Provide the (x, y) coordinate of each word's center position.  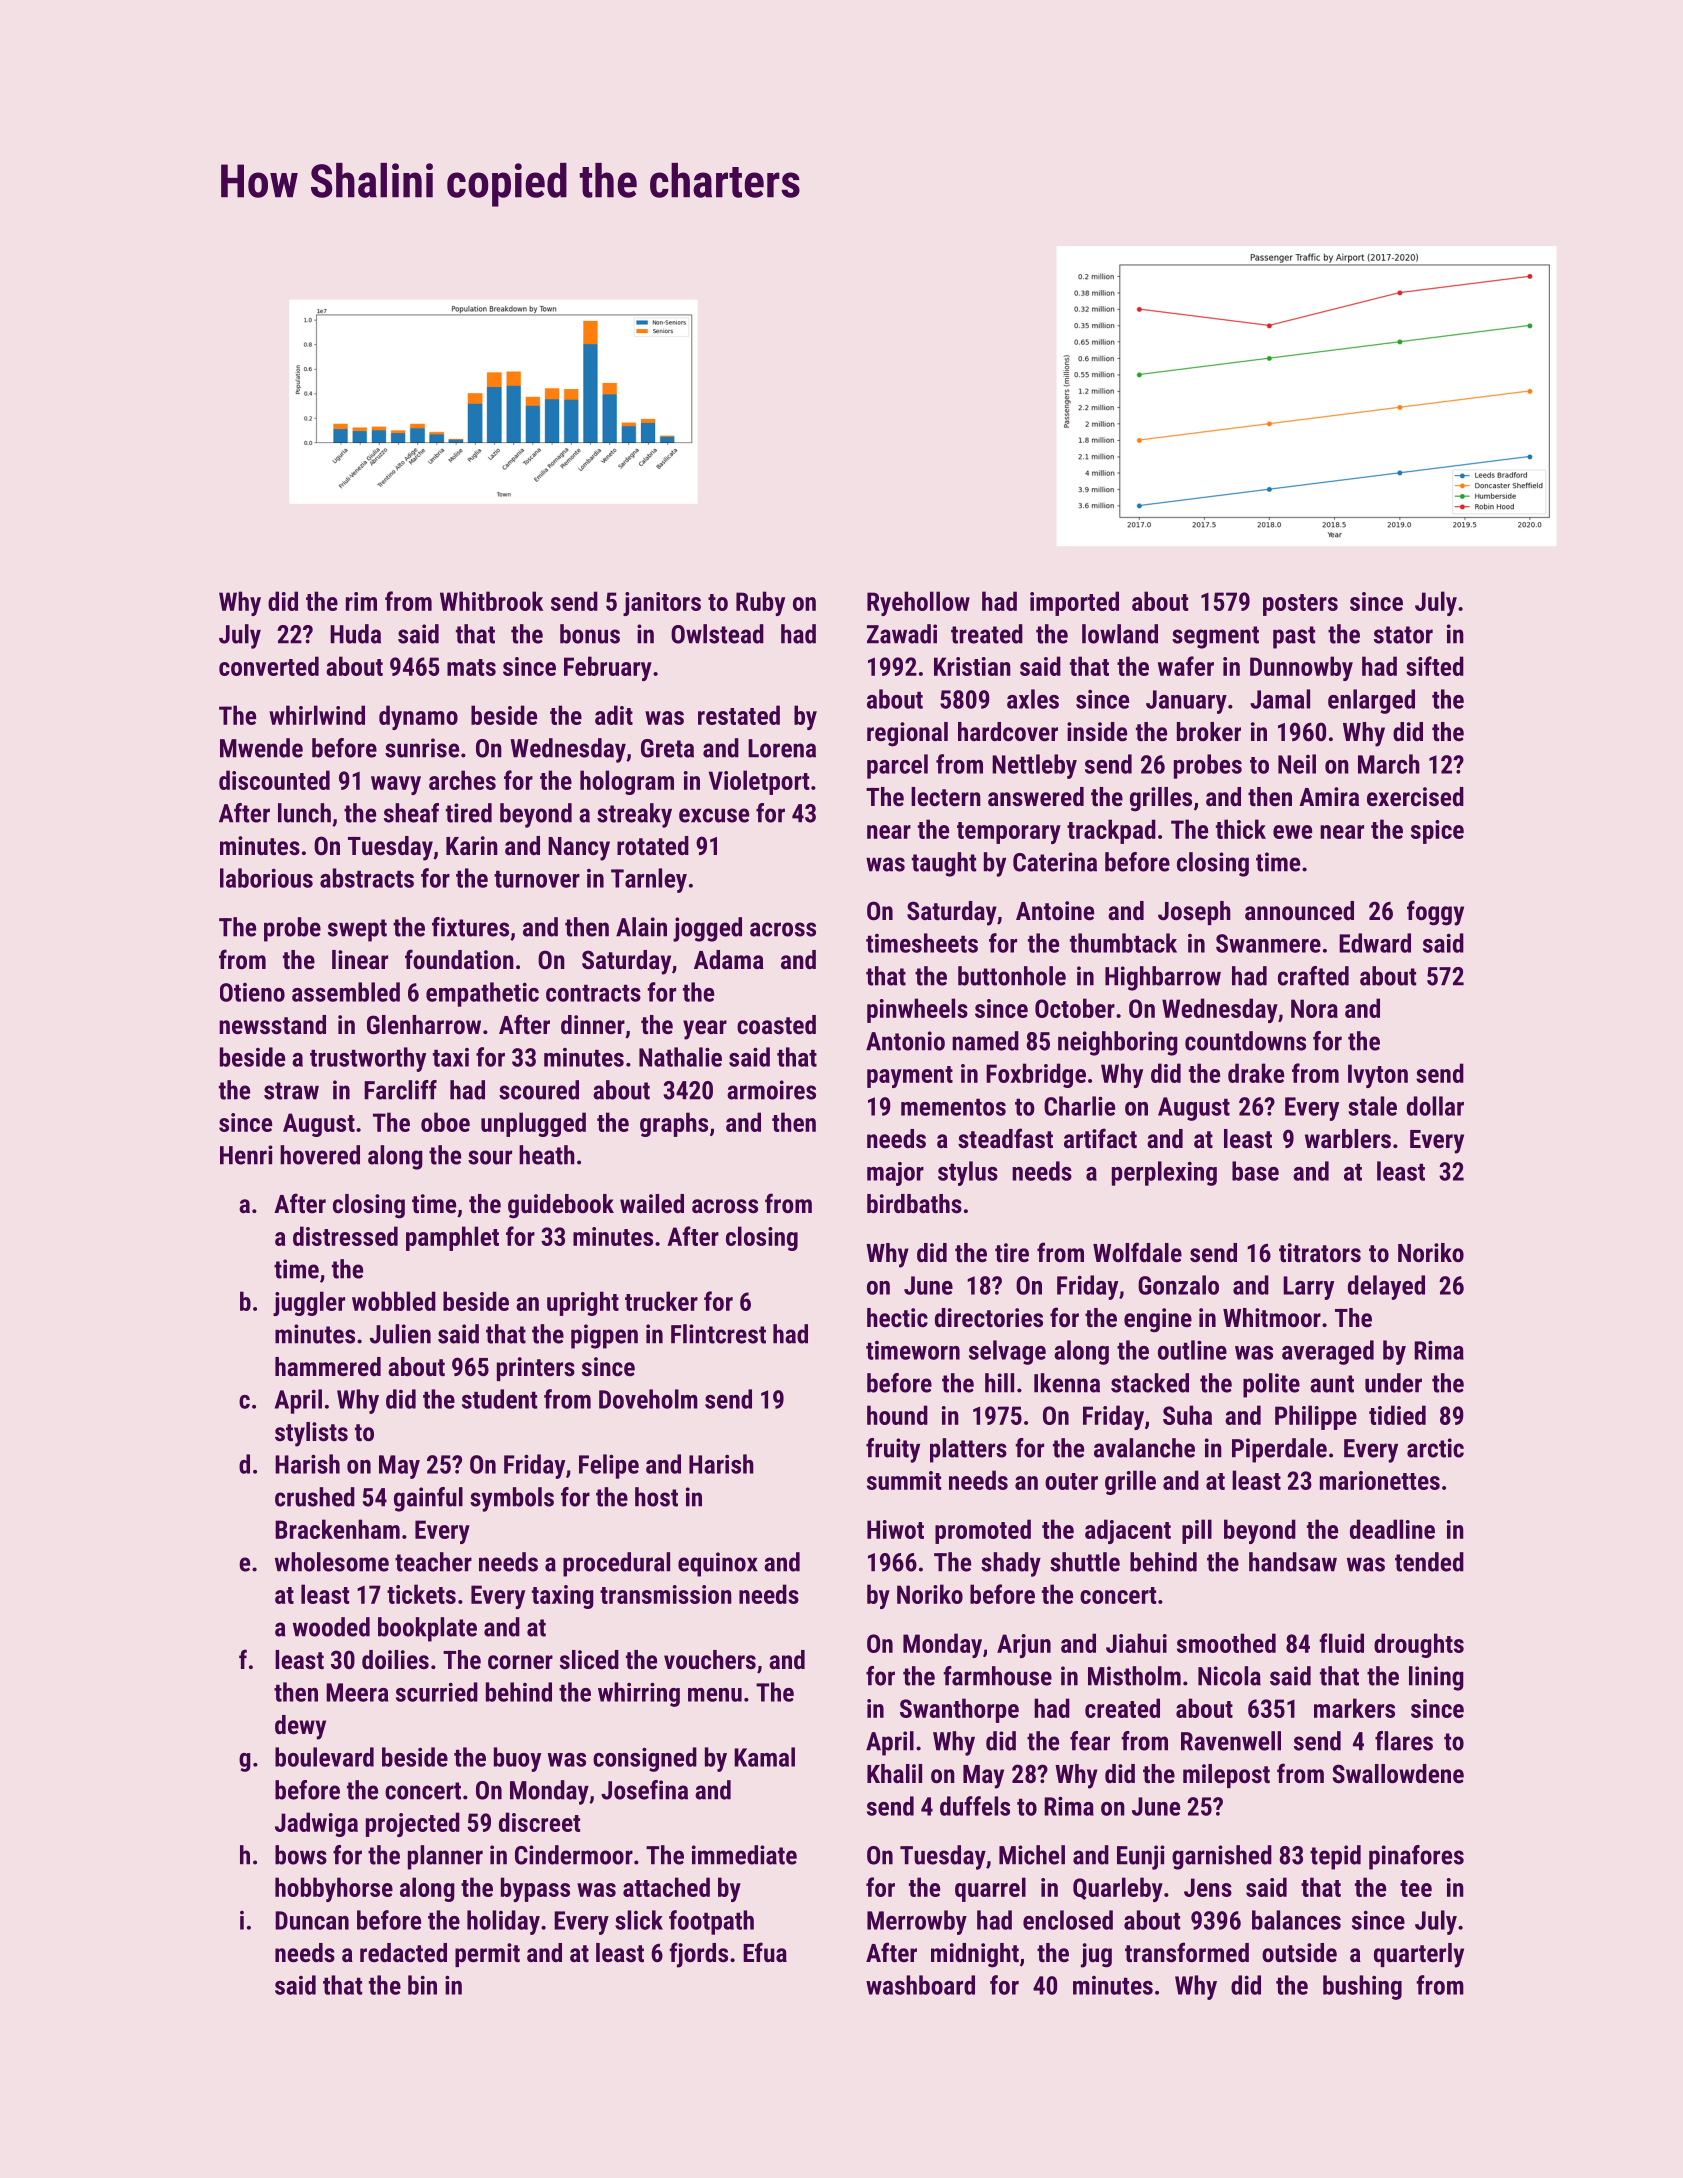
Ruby (760, 603)
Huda (355, 634)
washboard (920, 1985)
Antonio (905, 1041)
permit (487, 1955)
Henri (246, 1155)
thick (1241, 829)
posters (1300, 605)
